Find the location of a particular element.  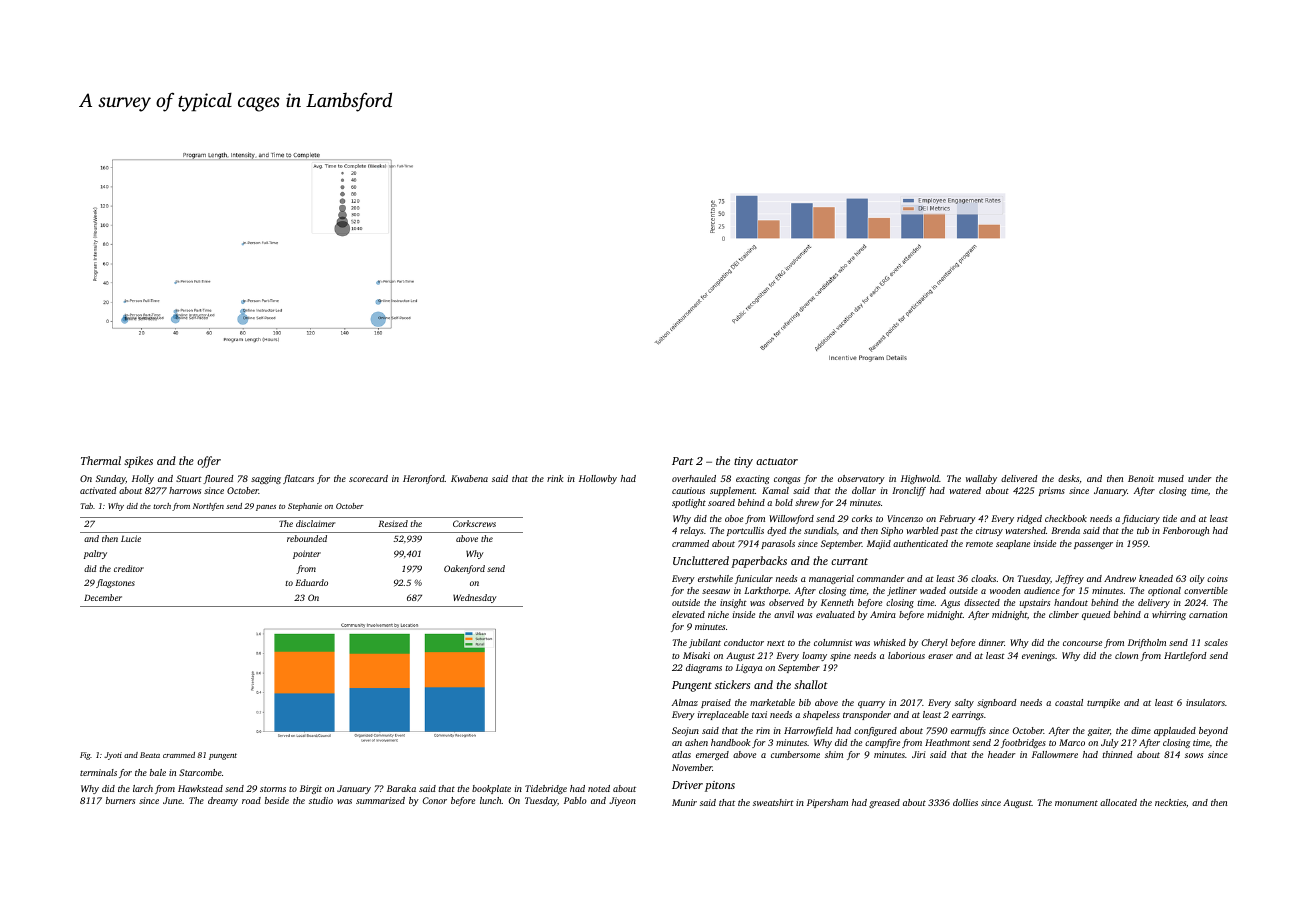

Oakenford is located at coordinates (464, 569).
